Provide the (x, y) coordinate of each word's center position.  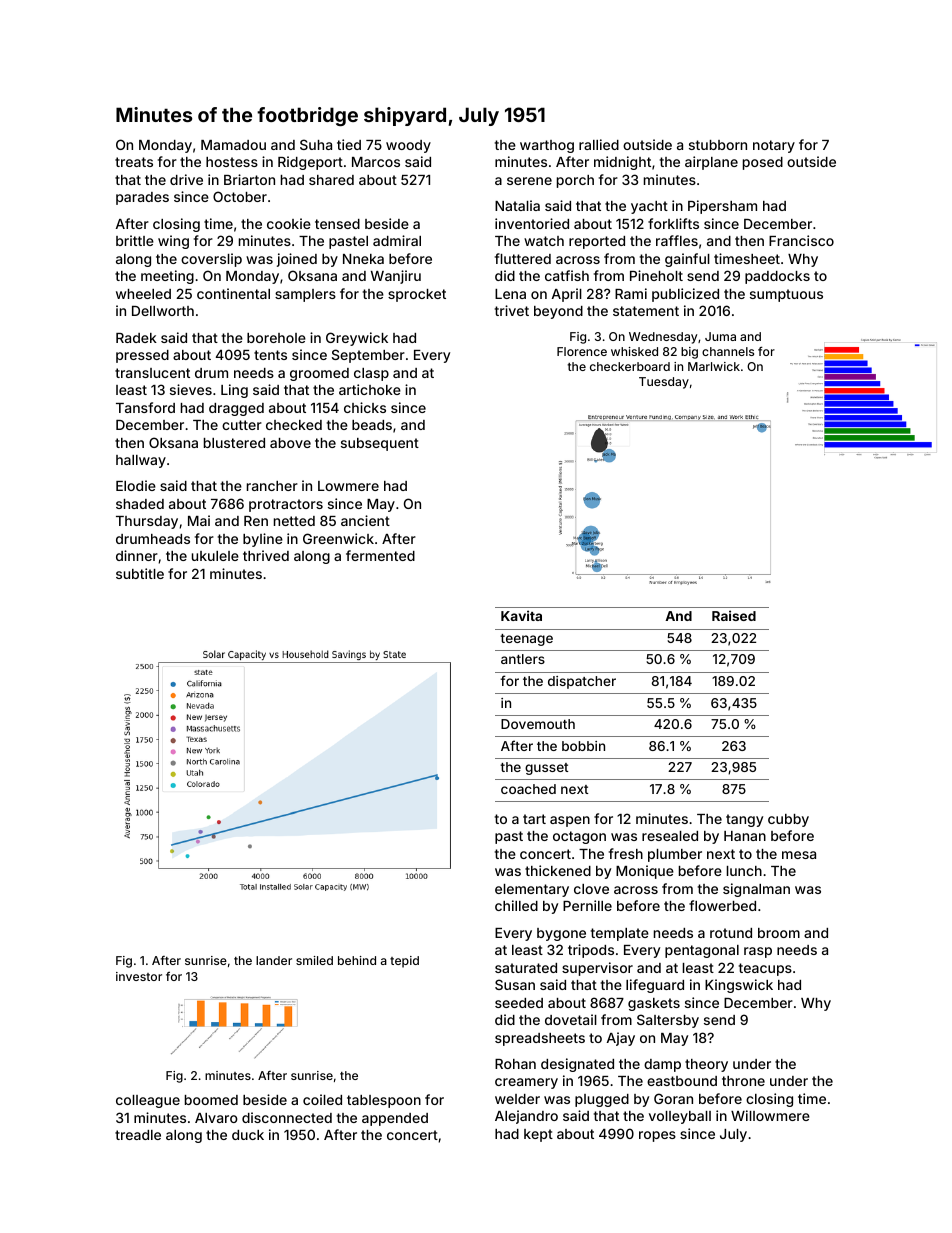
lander (274, 960)
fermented (380, 555)
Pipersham (722, 207)
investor (139, 976)
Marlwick (714, 366)
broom (779, 933)
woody (408, 146)
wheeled (143, 294)
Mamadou (233, 145)
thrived (266, 555)
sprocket (417, 295)
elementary (532, 890)
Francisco (801, 240)
